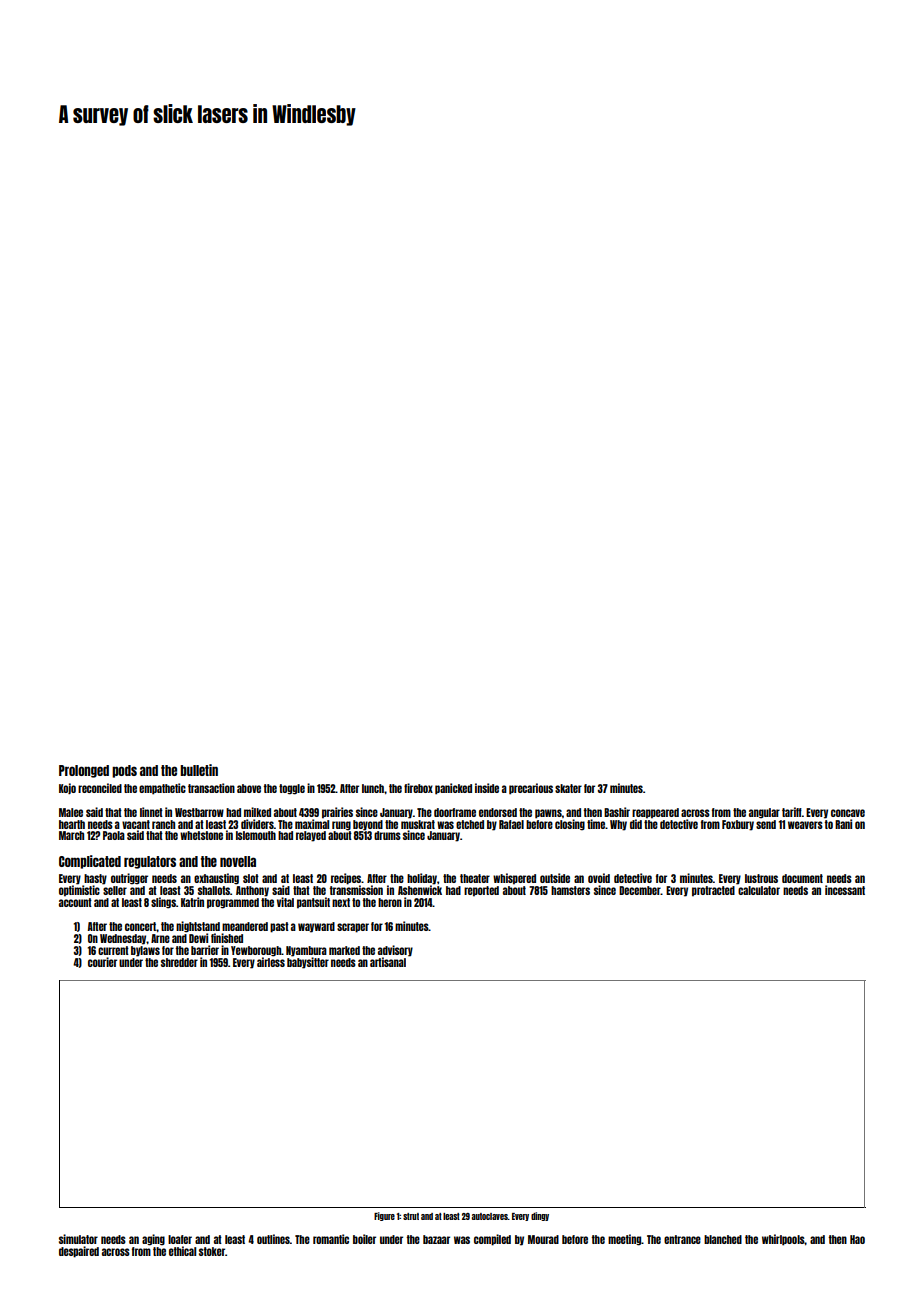 The height and width of the screenshot is (1308, 924). What do you see at coordinates (308, 963) in the screenshot?
I see `babysitter` at bounding box center [308, 963].
